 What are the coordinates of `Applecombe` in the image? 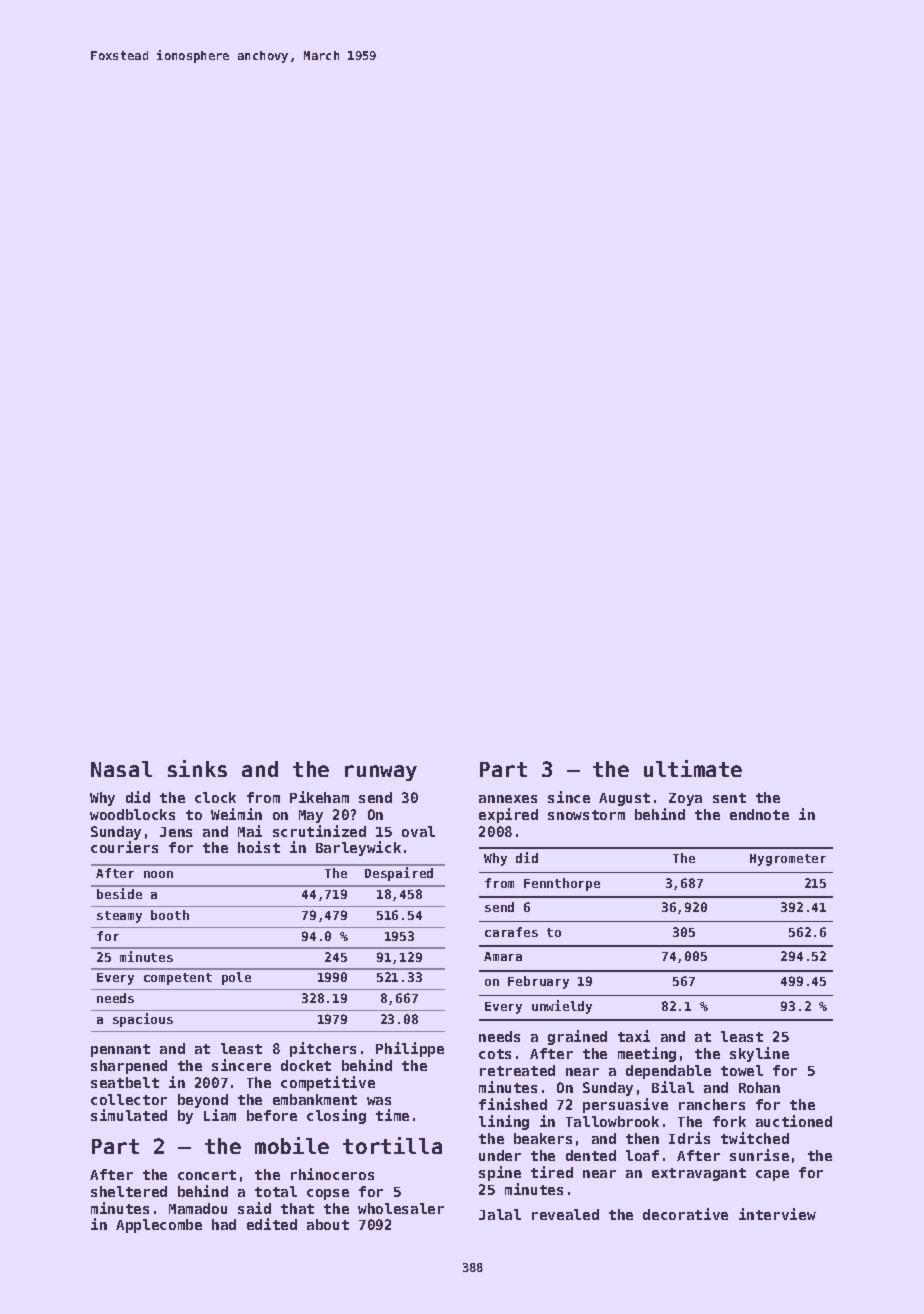 It's located at (159, 1226).
